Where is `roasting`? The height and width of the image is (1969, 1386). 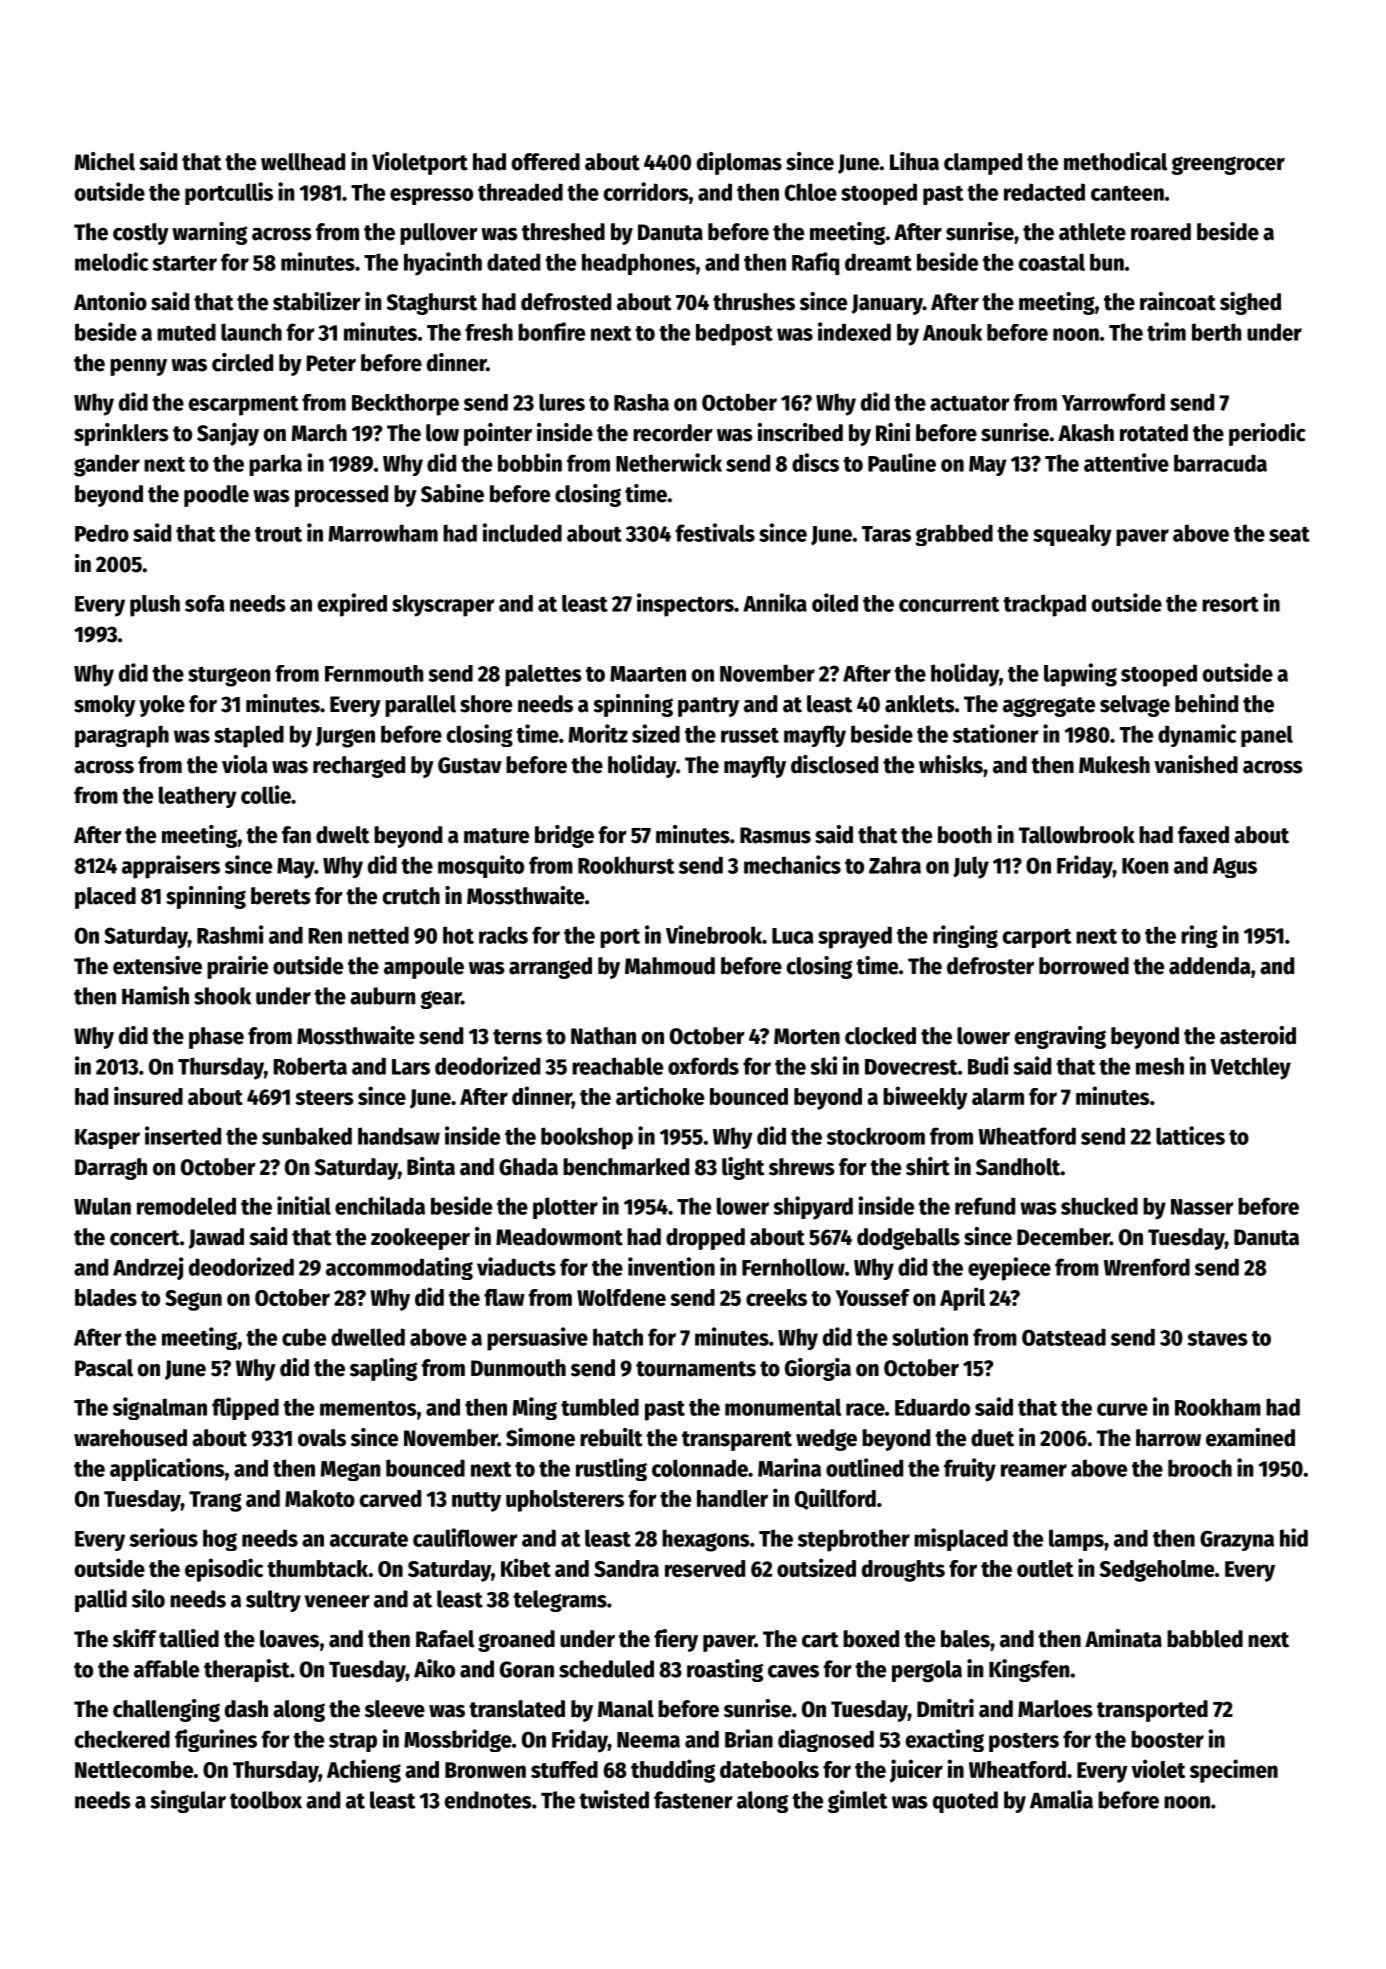 roasting is located at coordinates (725, 1670).
